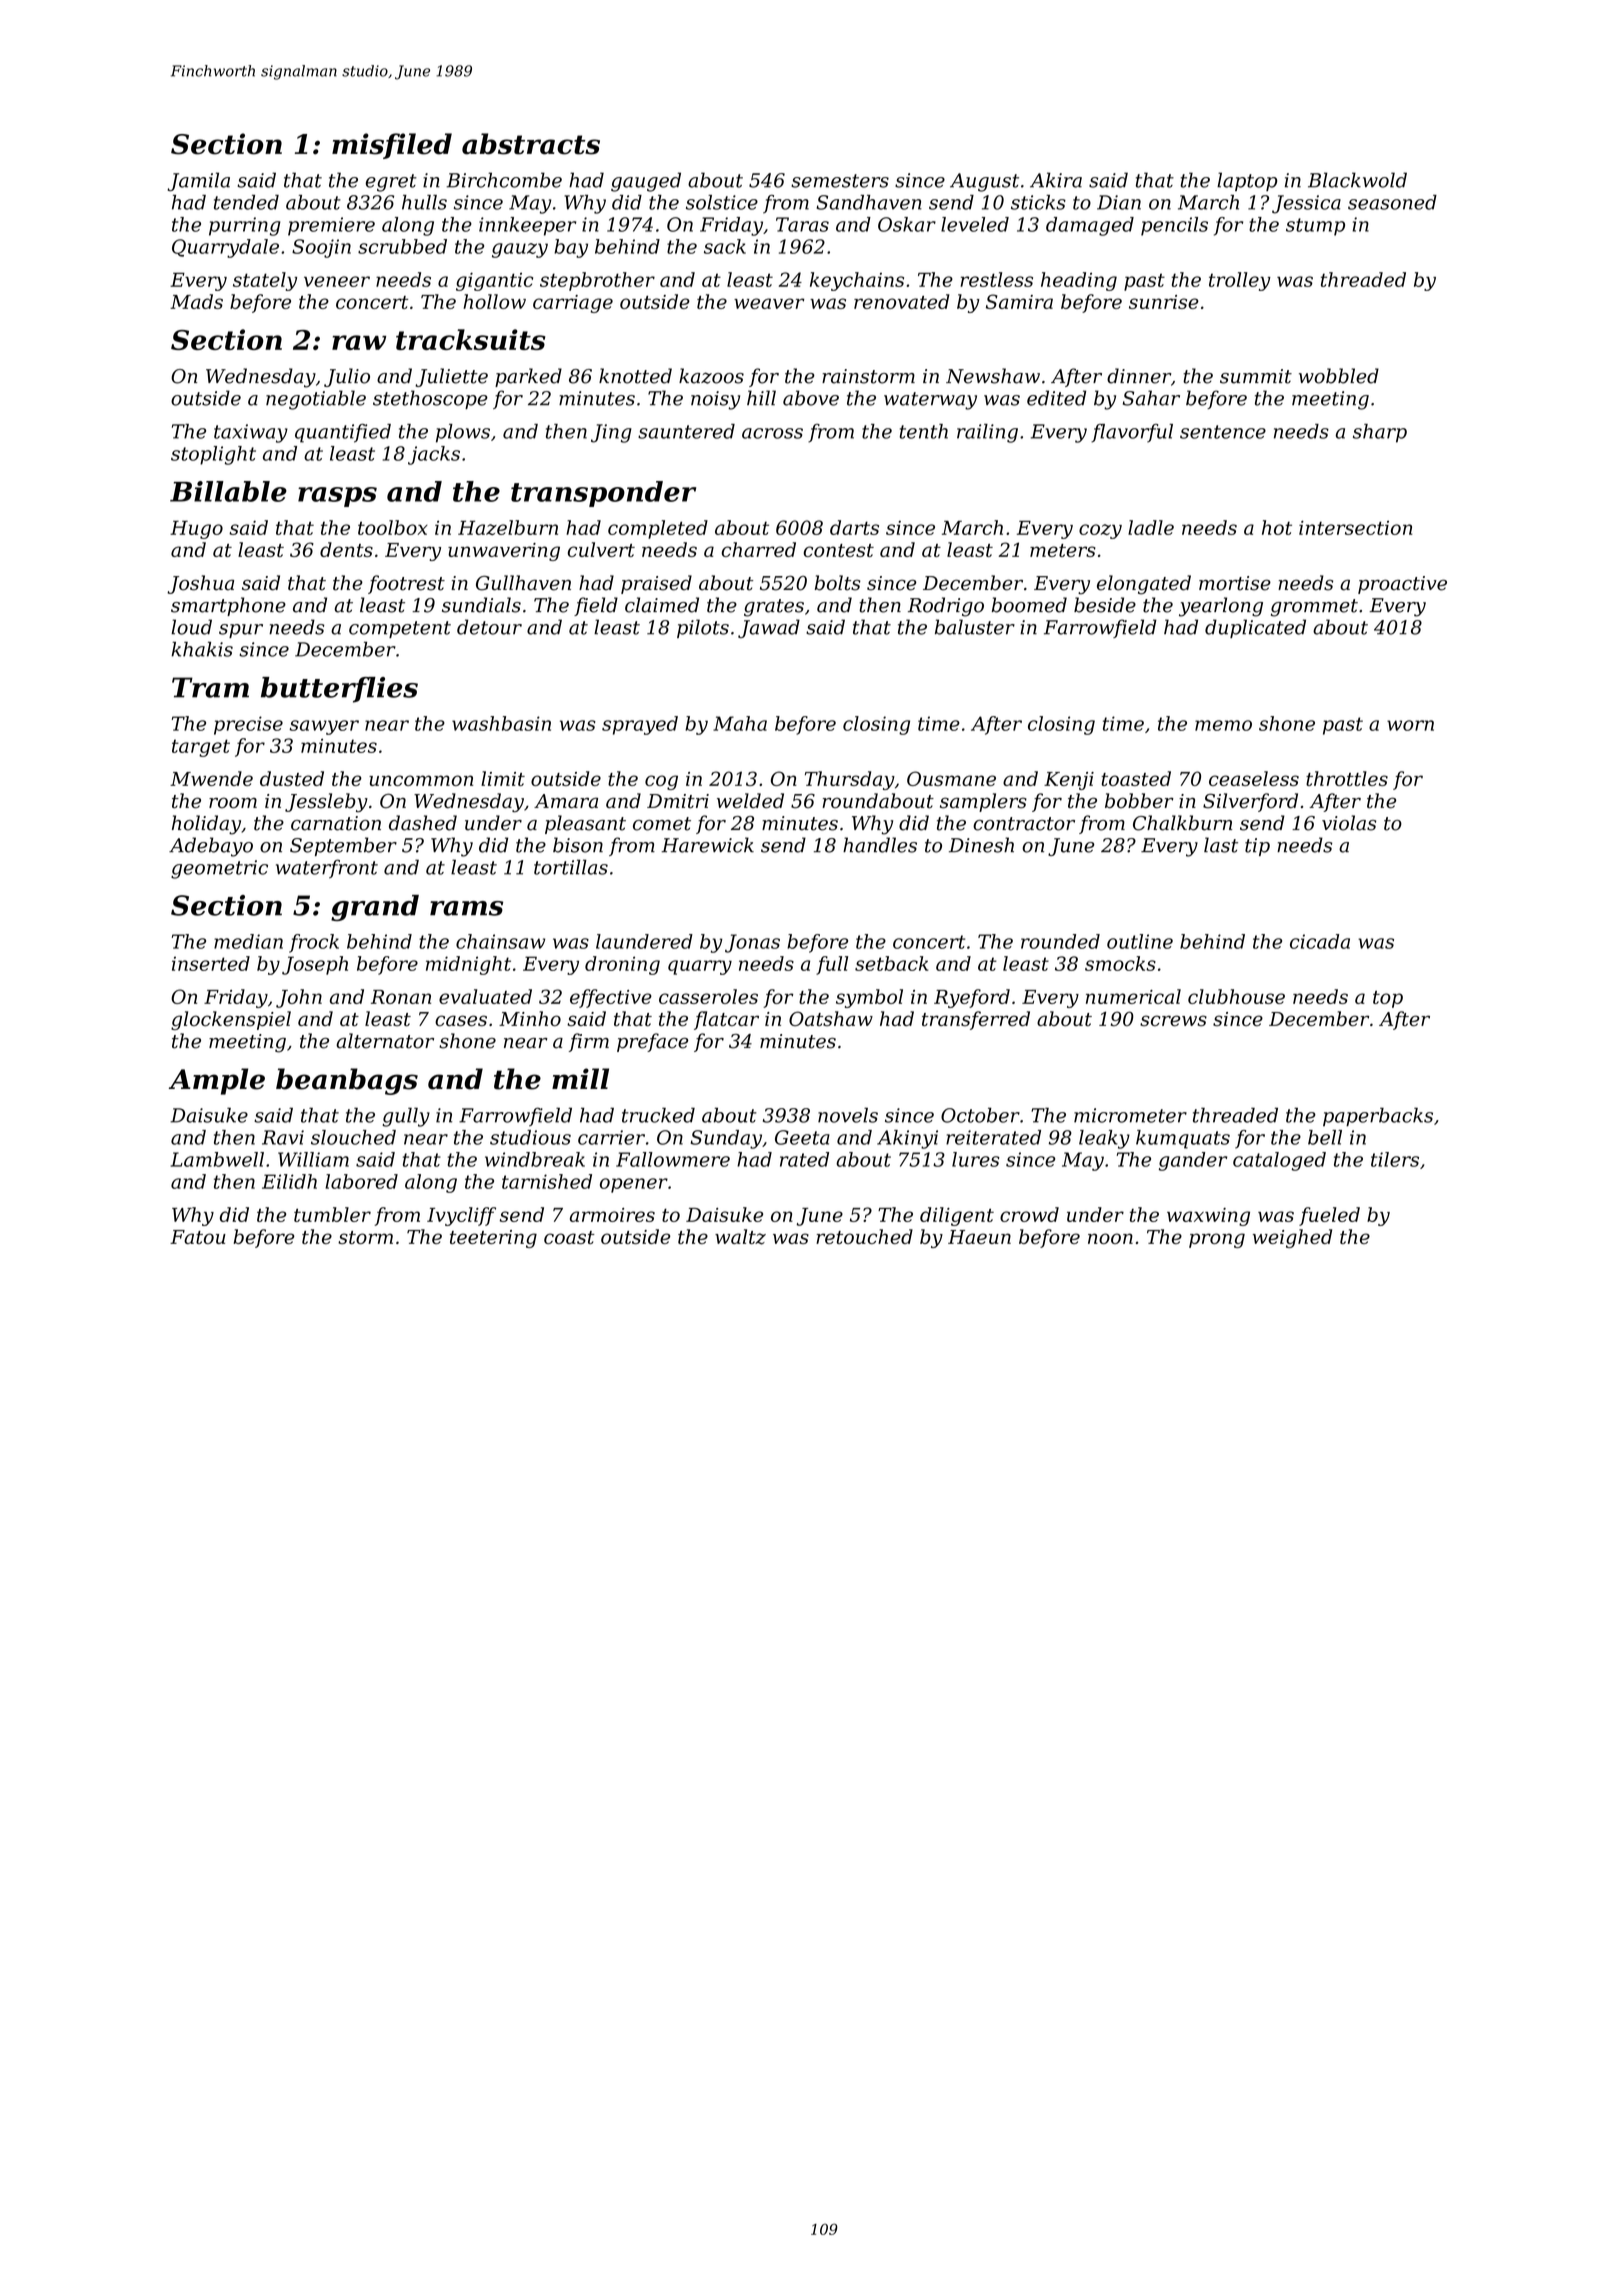 Image resolution: width=1620 pixels, height=2292 pixels. What do you see at coordinates (840, 181) in the screenshot?
I see `semesters` at bounding box center [840, 181].
